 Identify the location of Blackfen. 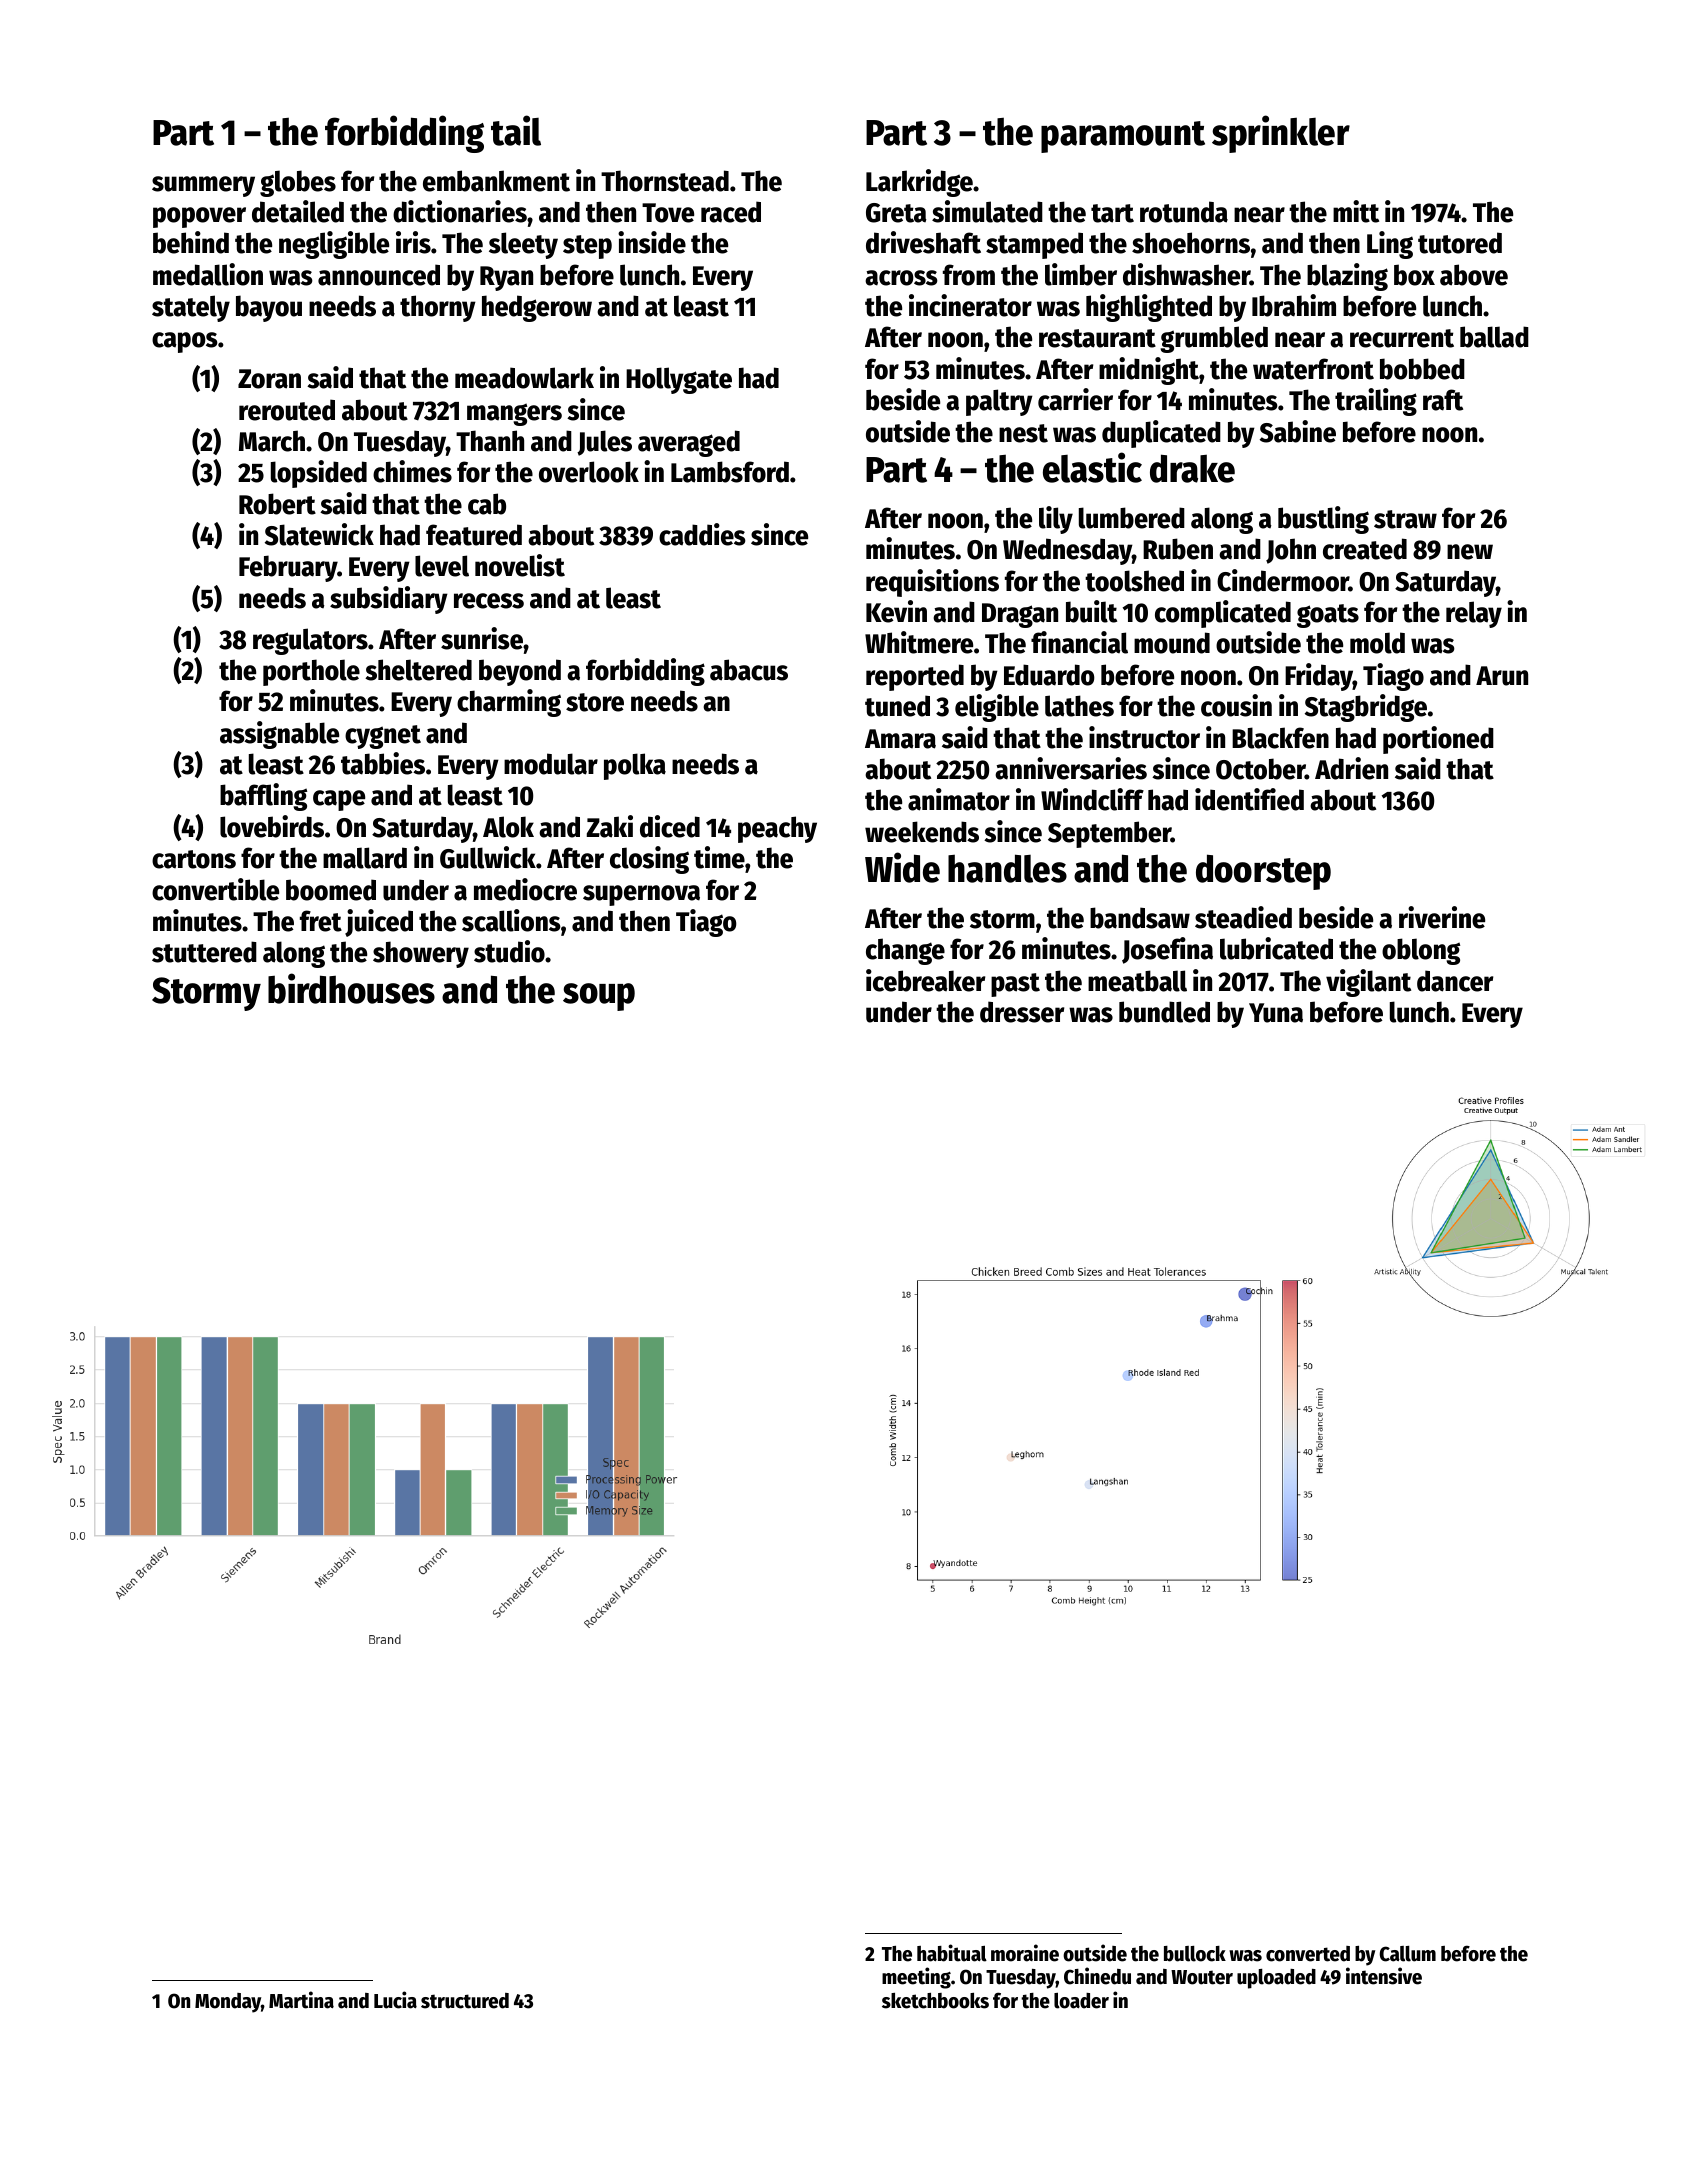
(1280, 738).
